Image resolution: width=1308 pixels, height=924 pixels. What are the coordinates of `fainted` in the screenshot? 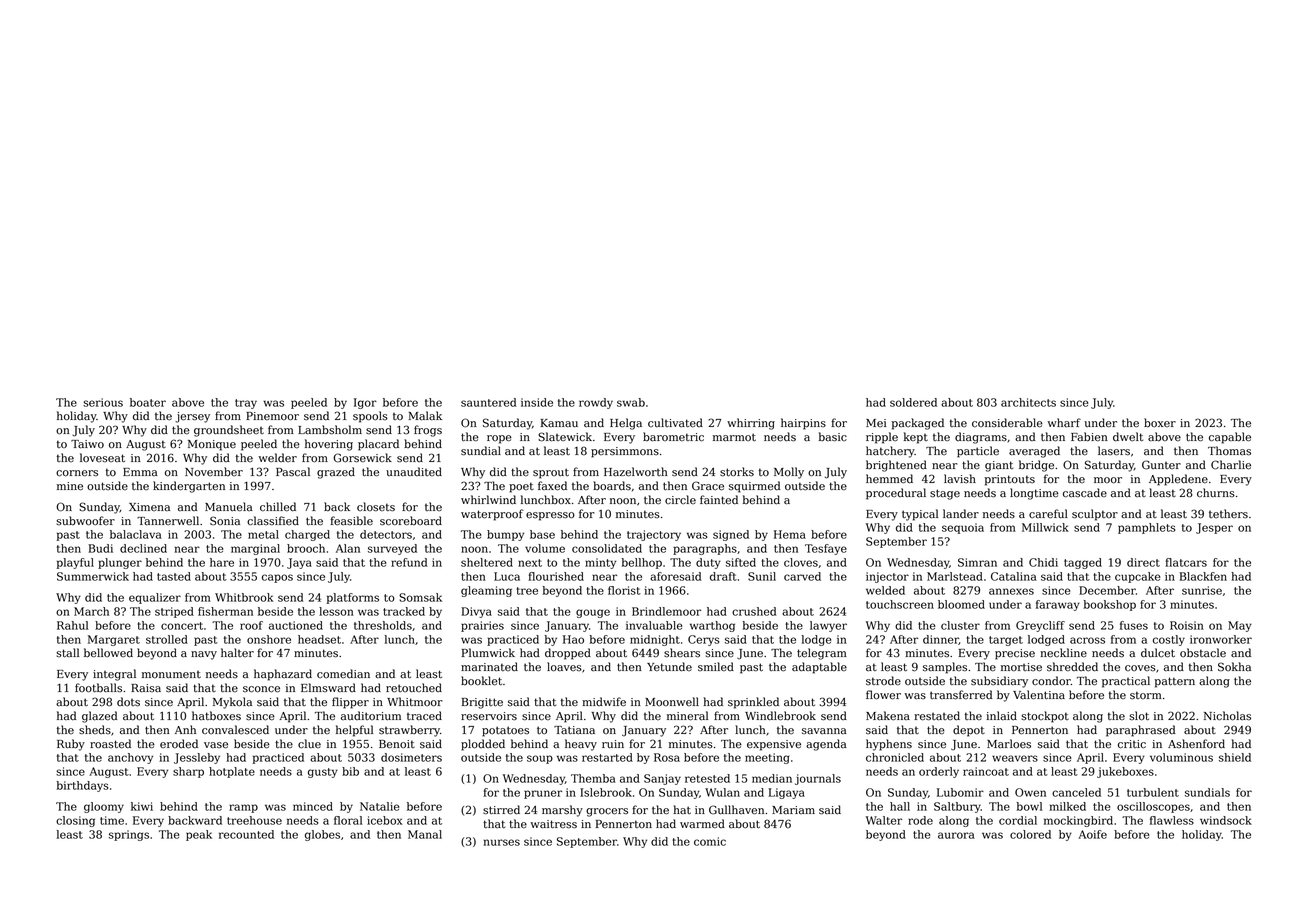 It's located at (719, 500).
